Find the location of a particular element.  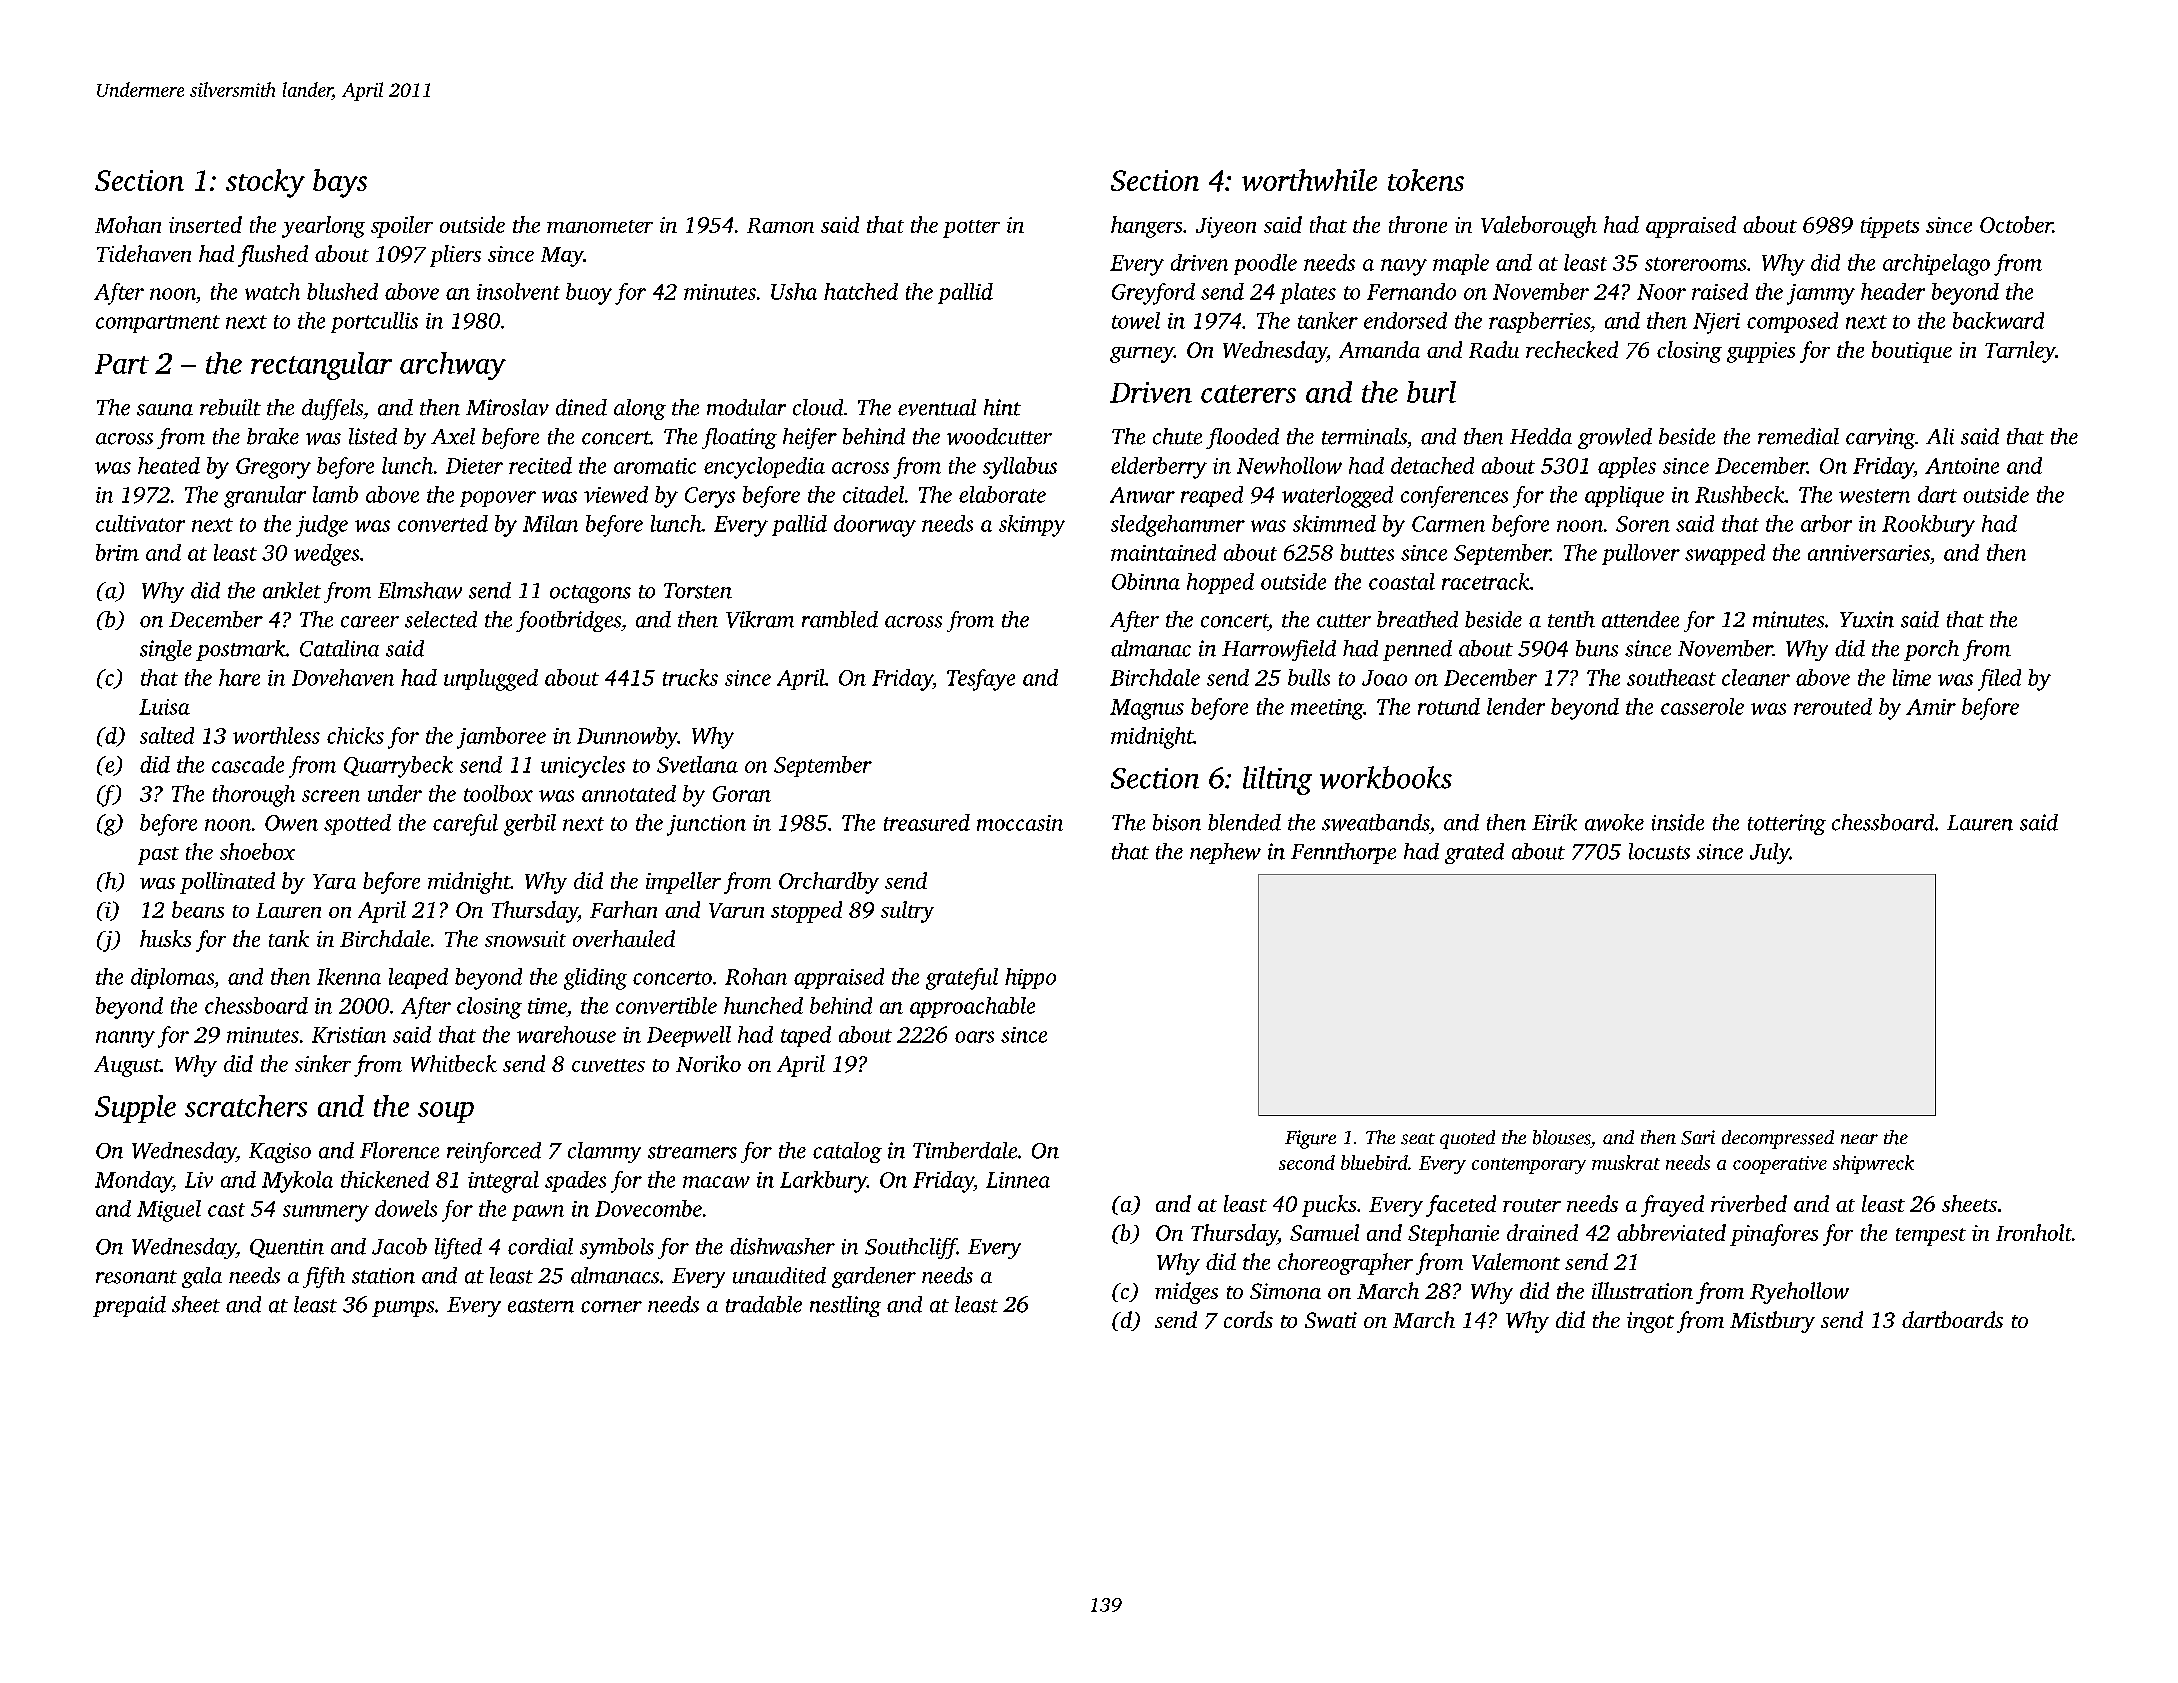

locusts is located at coordinates (1659, 851).
